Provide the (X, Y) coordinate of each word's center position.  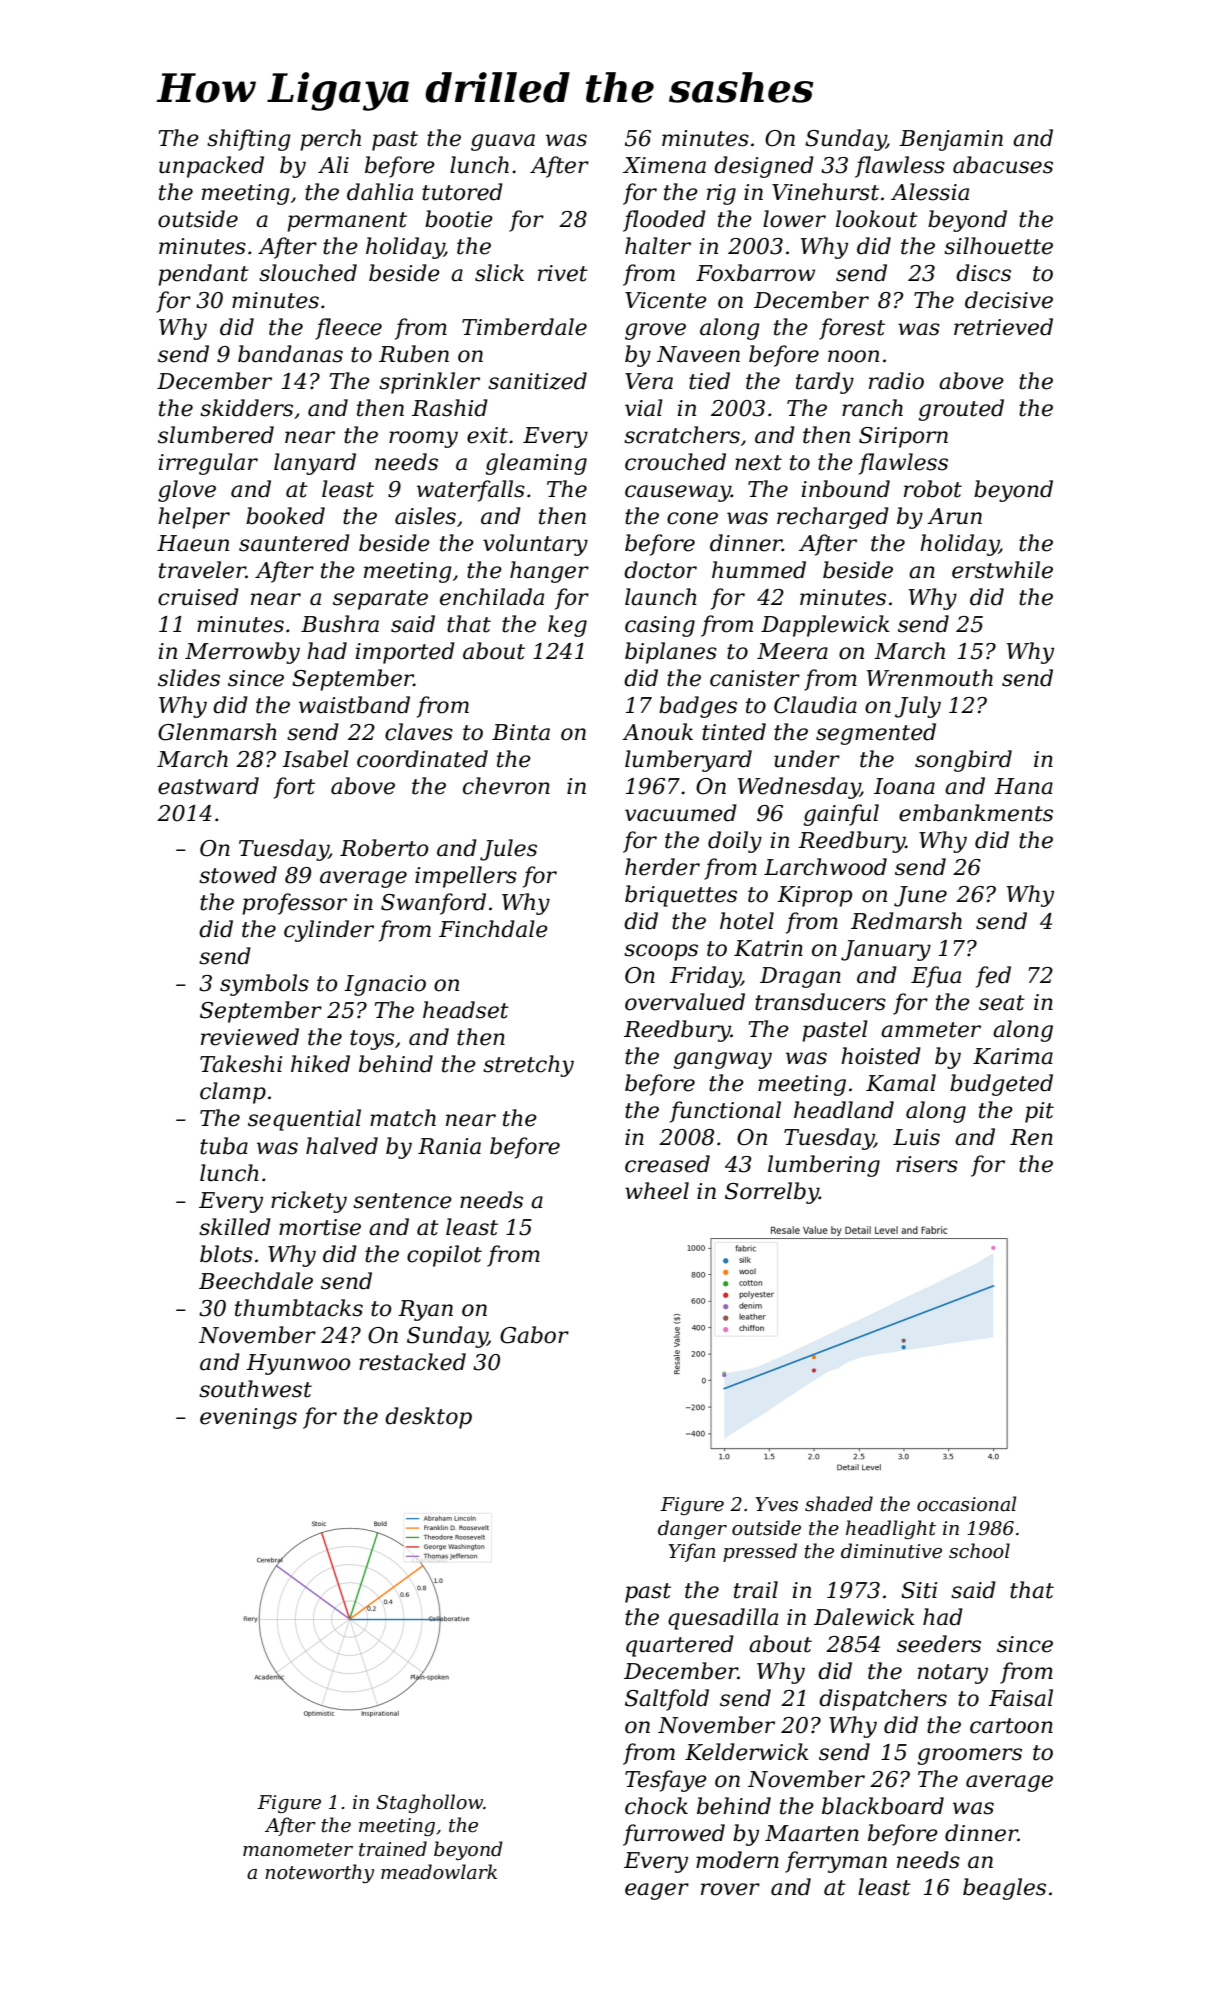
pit (1039, 1112)
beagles (1004, 1889)
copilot (444, 1256)
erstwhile (1002, 570)
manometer (298, 1850)
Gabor (534, 1335)
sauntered (294, 543)
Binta (521, 732)
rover (730, 1889)
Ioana (904, 786)
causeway (678, 493)
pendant (203, 275)
